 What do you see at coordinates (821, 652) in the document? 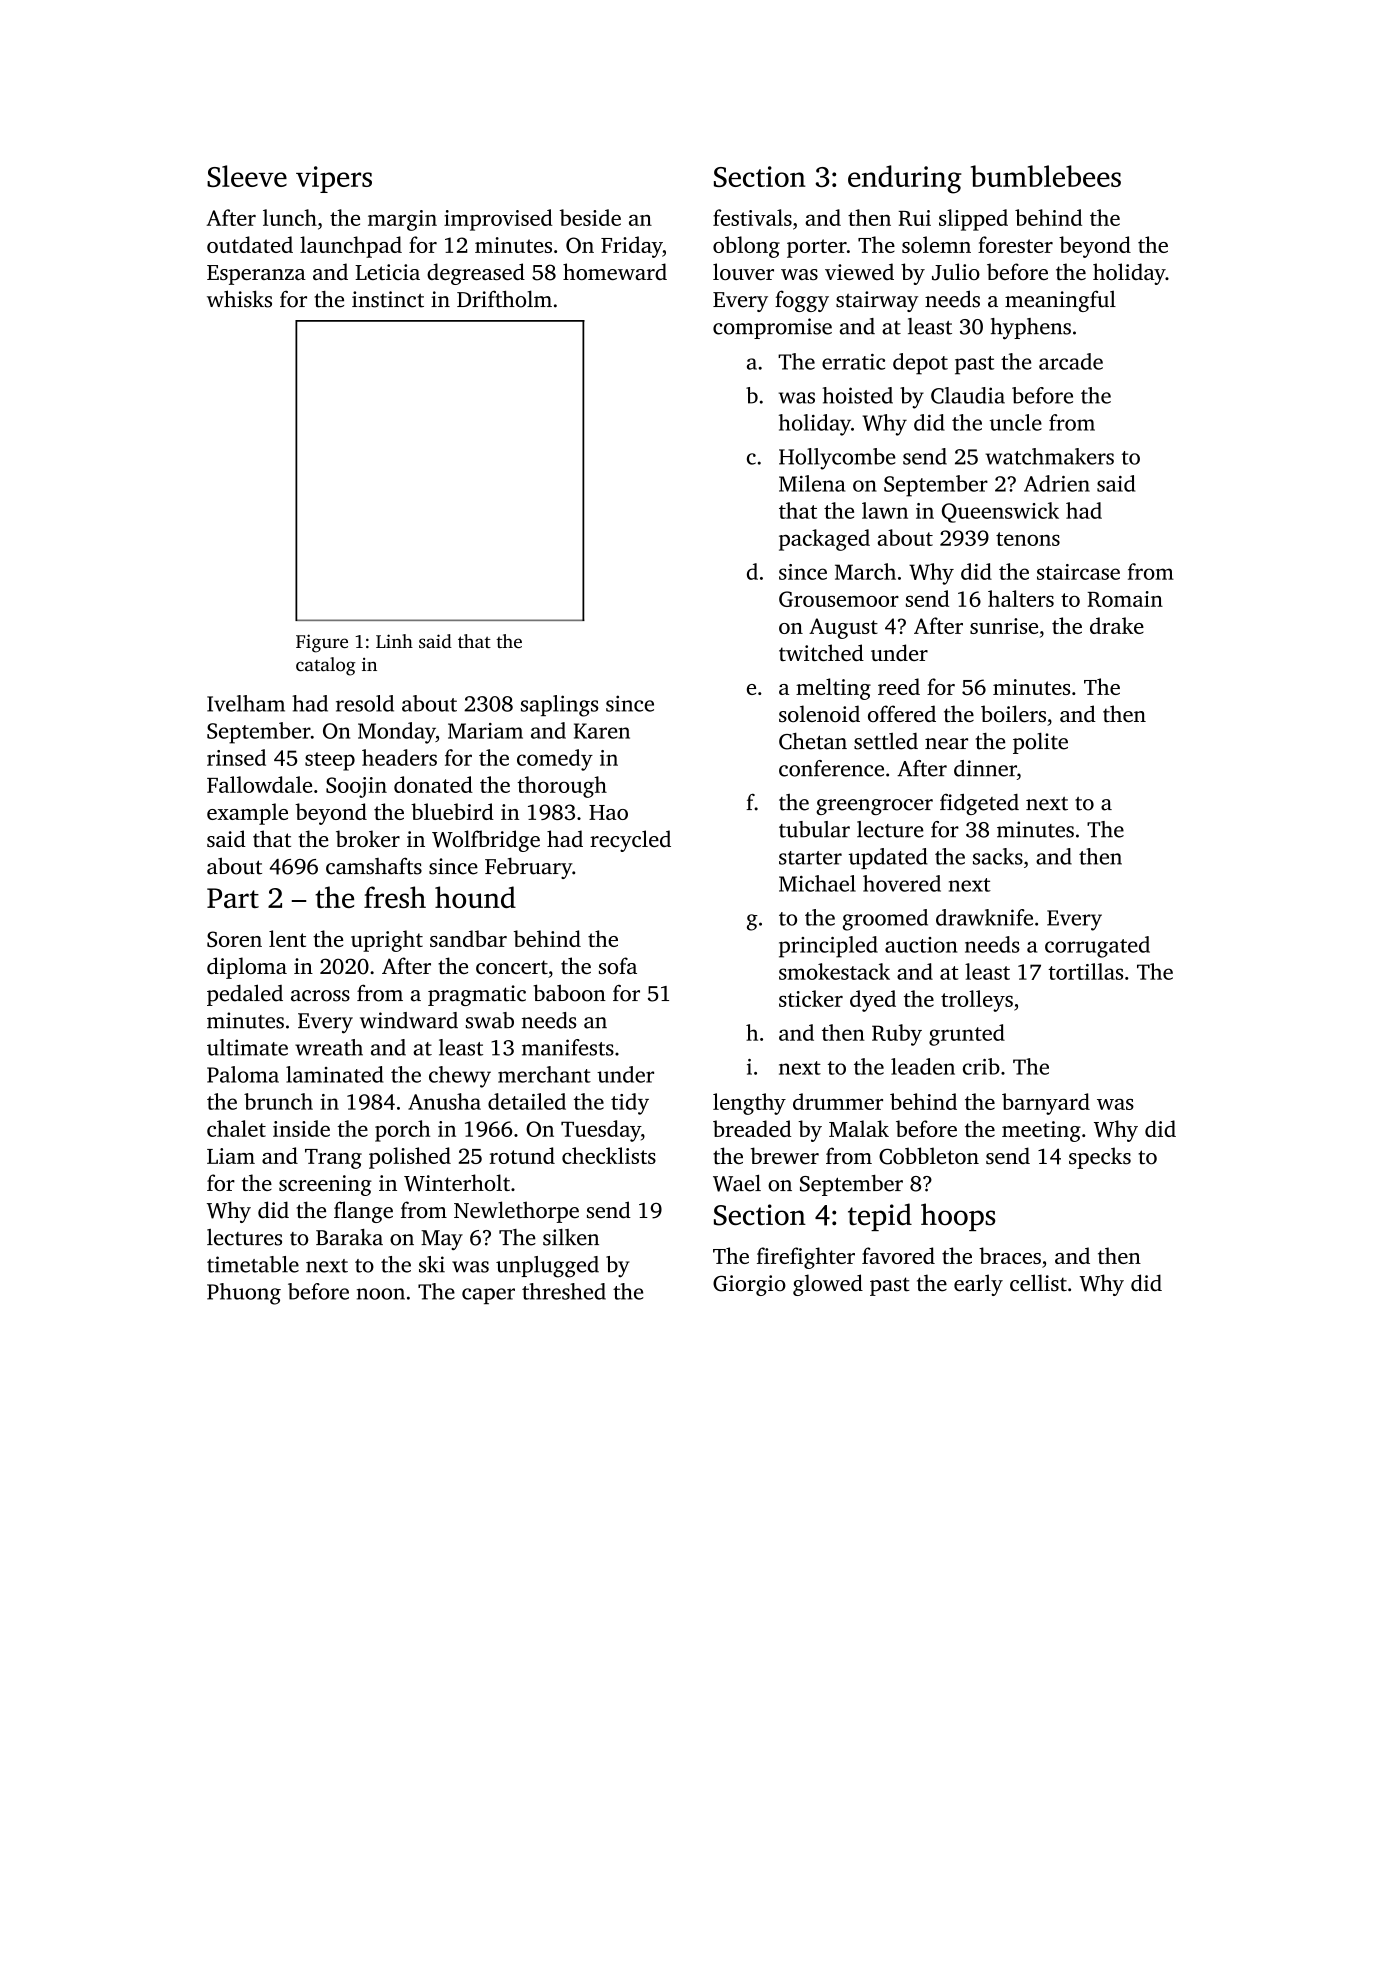
I see `twitched` at bounding box center [821, 652].
